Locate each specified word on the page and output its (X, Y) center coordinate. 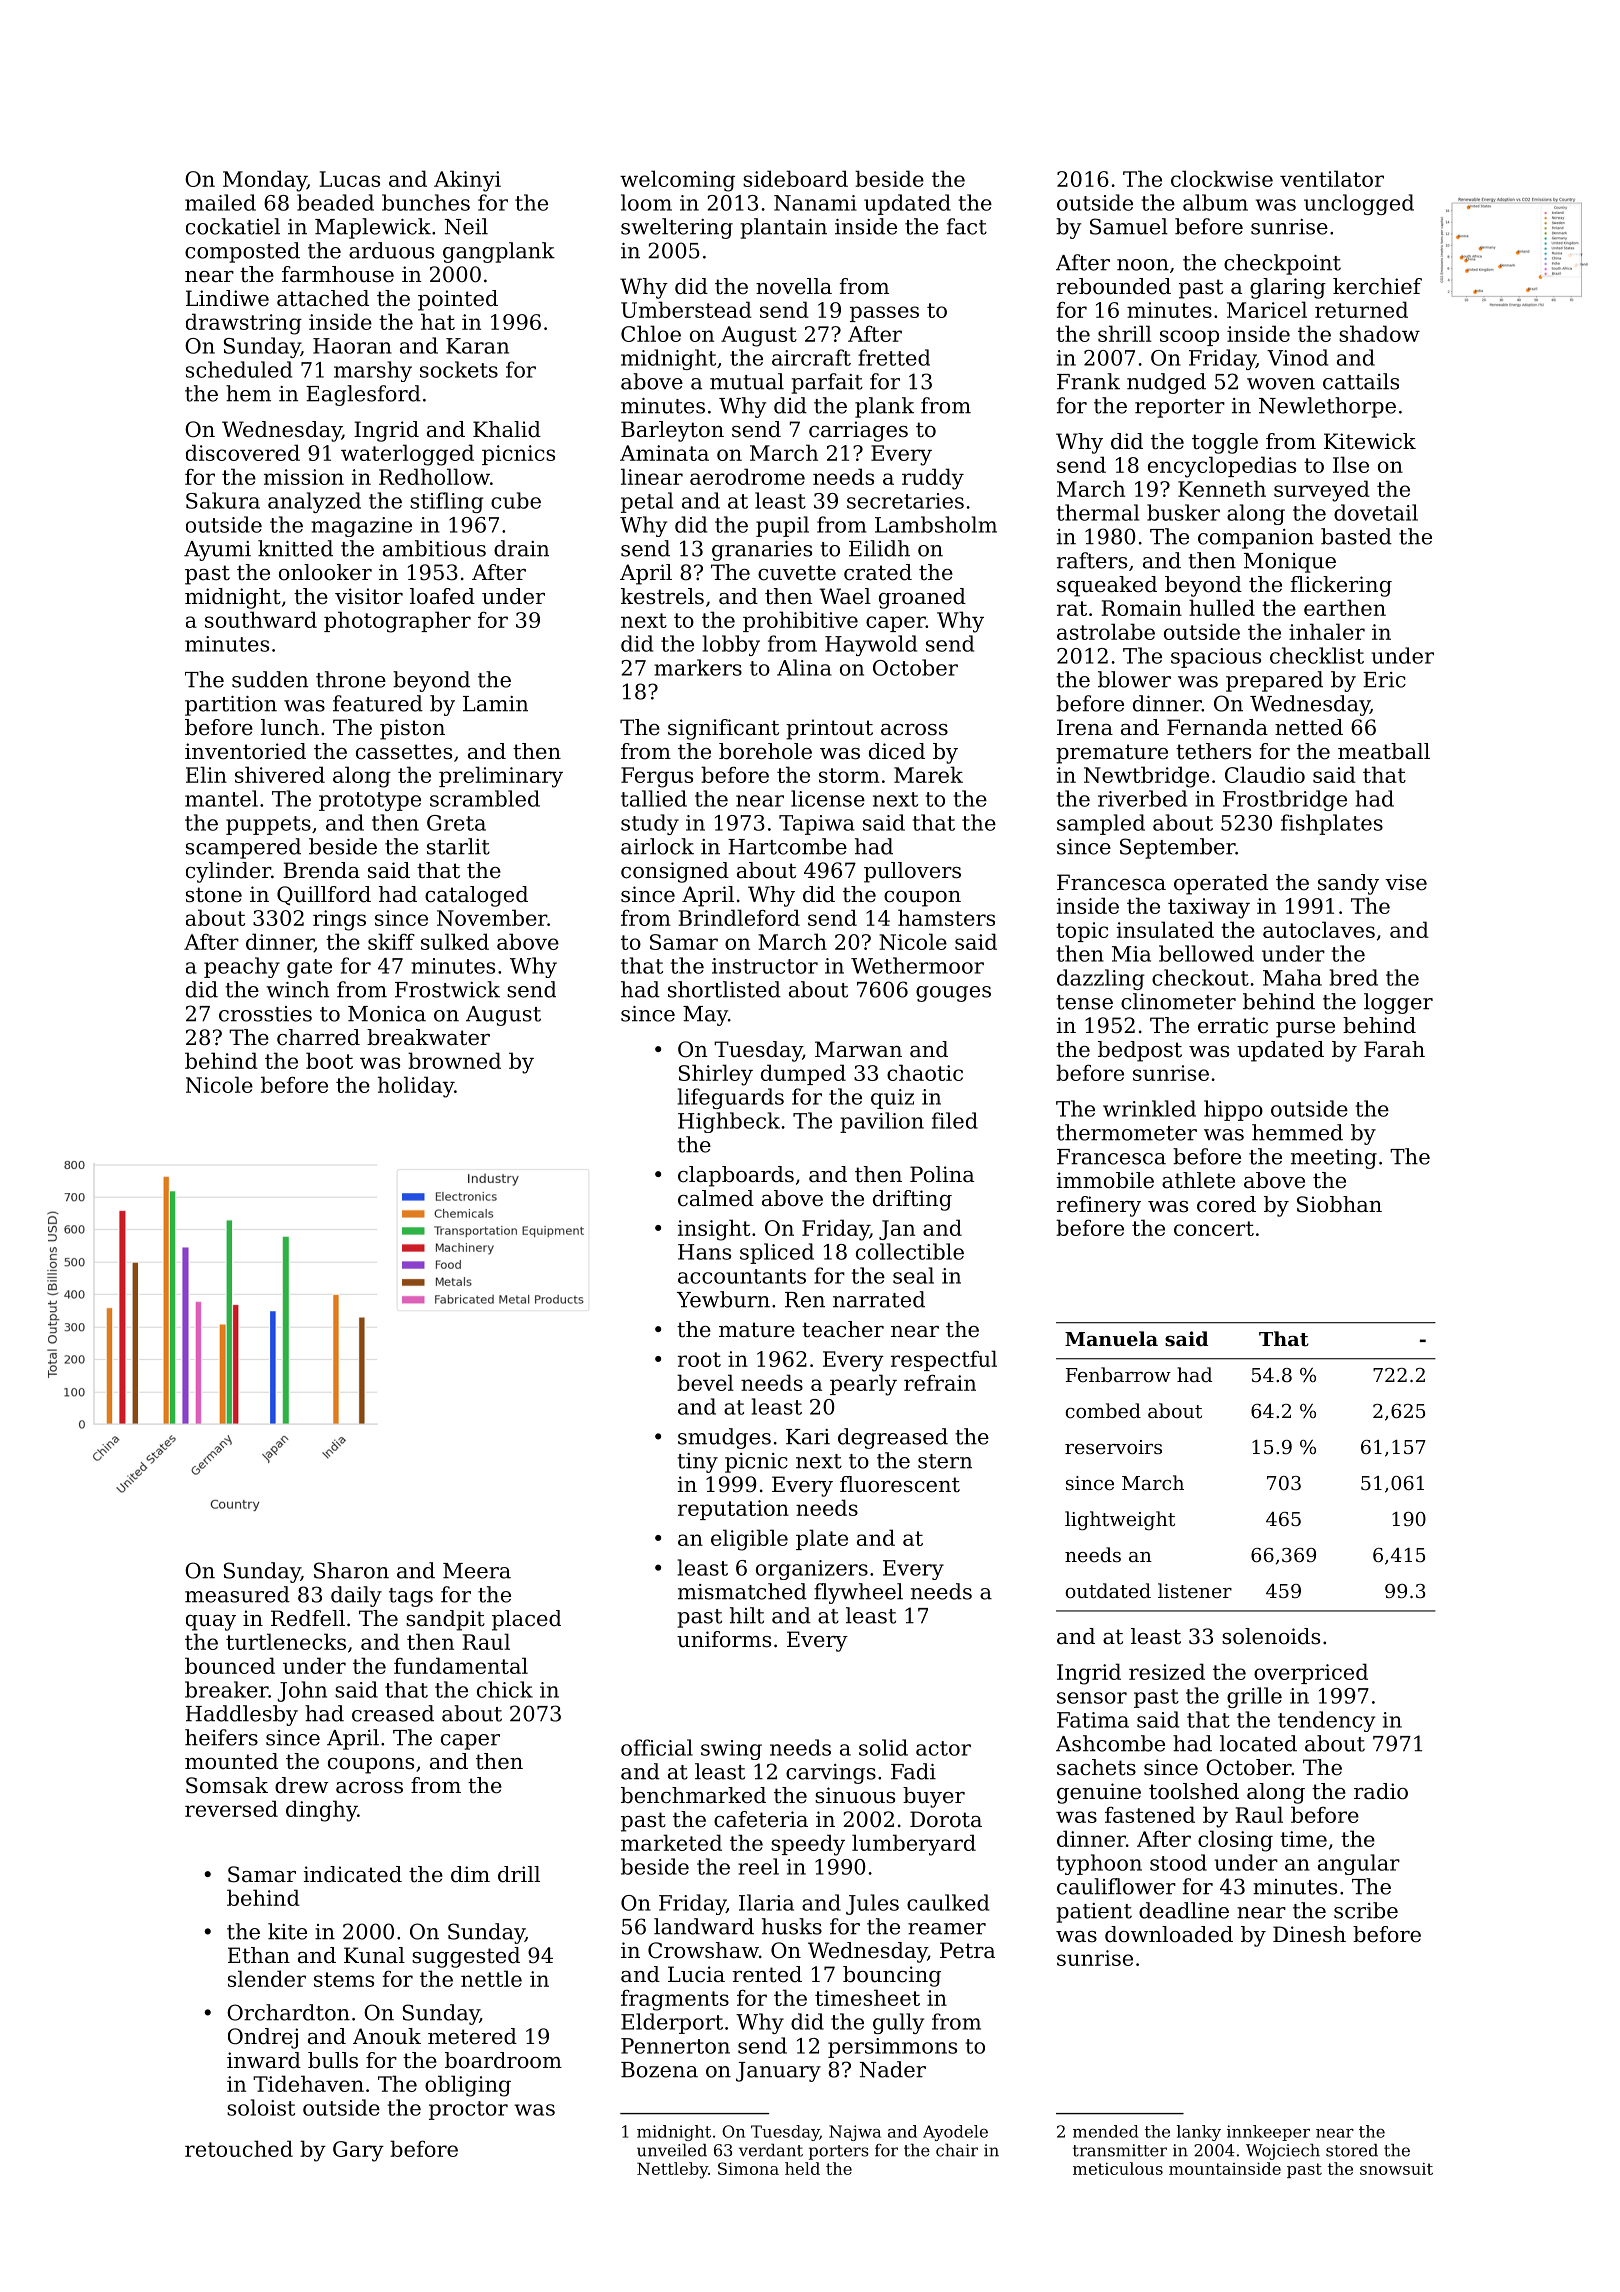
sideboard (795, 178)
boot (329, 1060)
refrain (940, 1382)
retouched (239, 2148)
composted (242, 252)
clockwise (1222, 178)
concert (1214, 1228)
